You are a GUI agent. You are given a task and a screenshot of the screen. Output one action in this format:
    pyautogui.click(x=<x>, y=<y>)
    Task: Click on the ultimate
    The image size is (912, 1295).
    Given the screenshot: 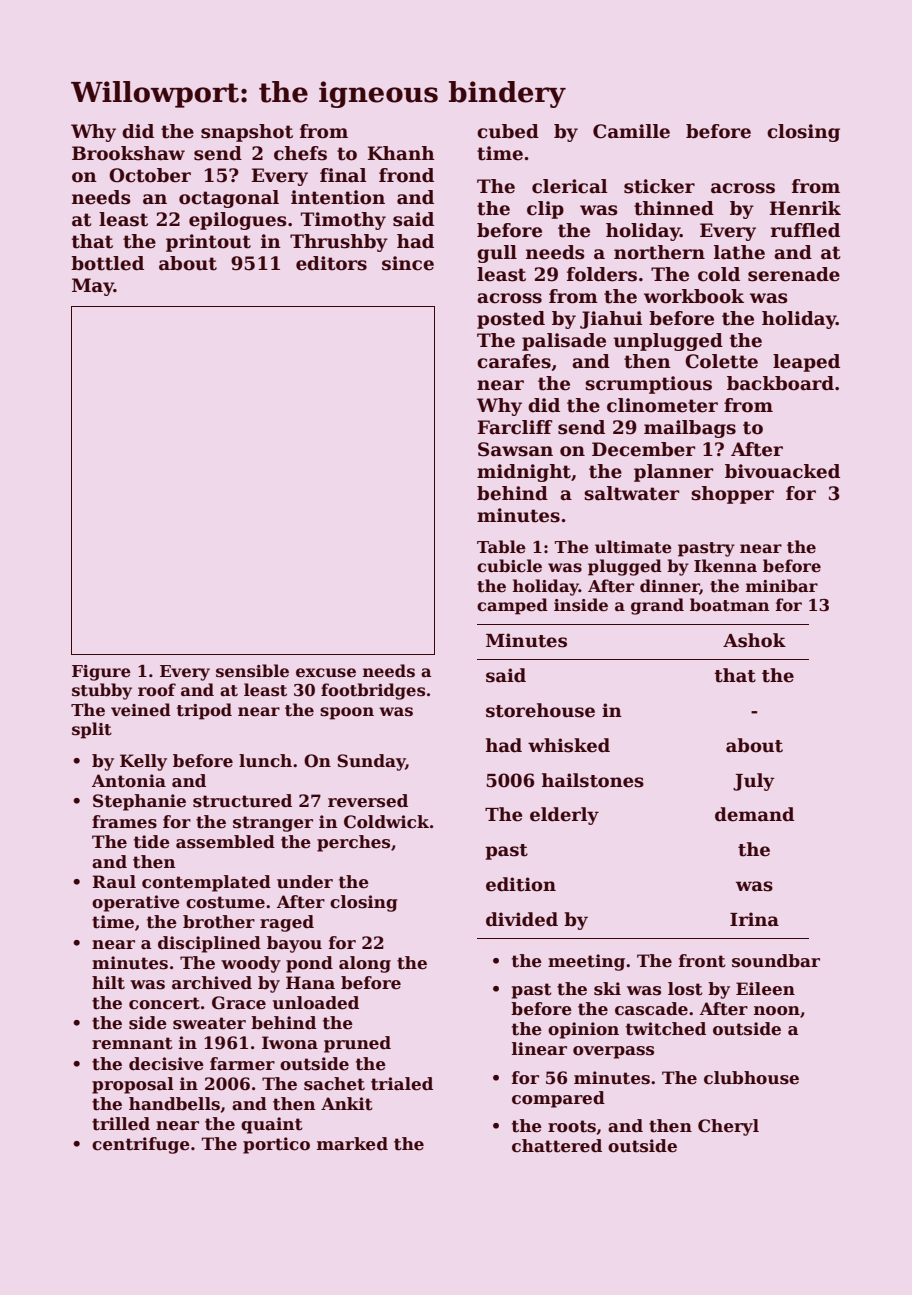 What is the action you would take?
    pyautogui.click(x=633, y=547)
